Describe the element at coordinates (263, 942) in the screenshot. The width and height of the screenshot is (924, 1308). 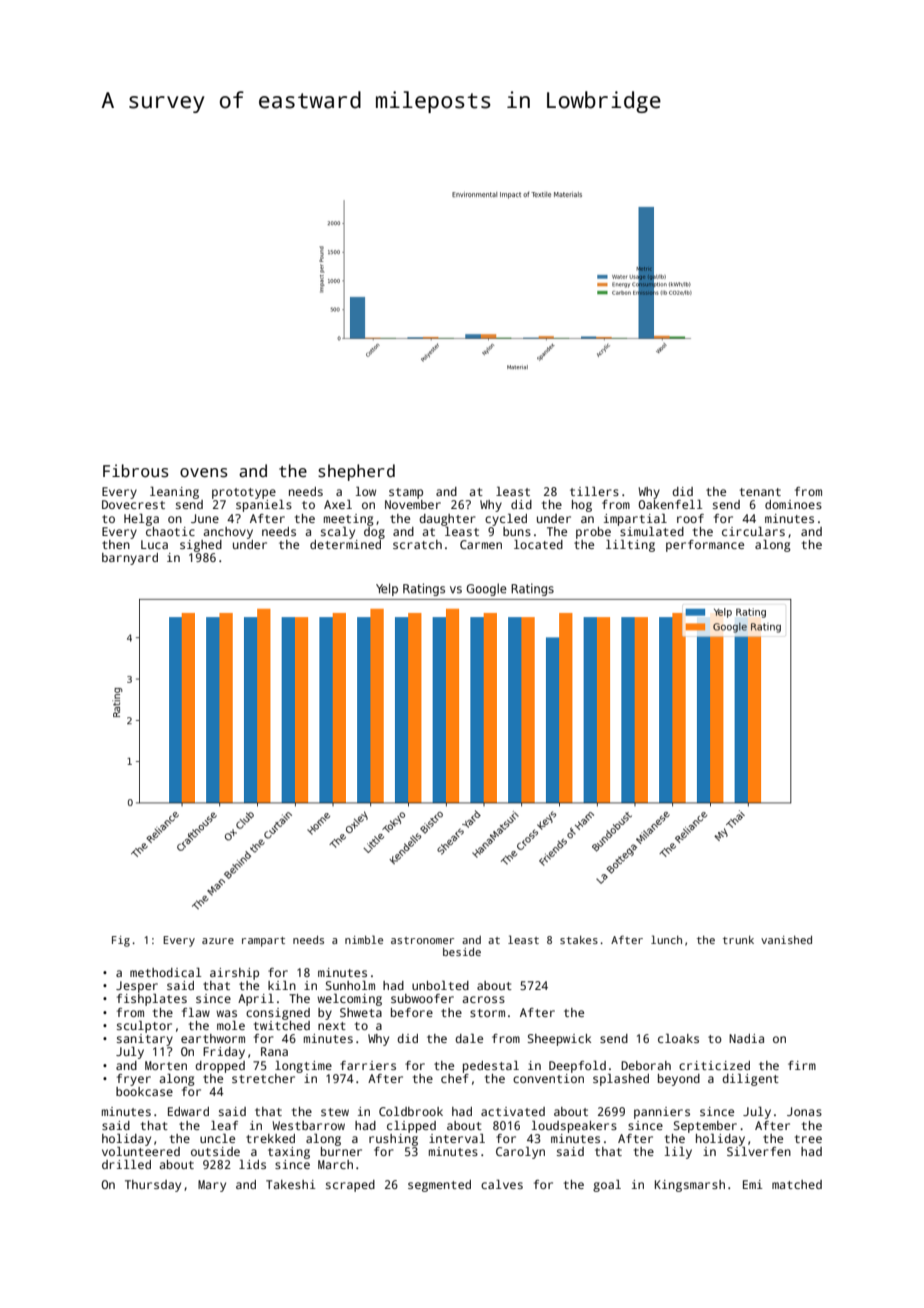
I see `rampart` at that location.
